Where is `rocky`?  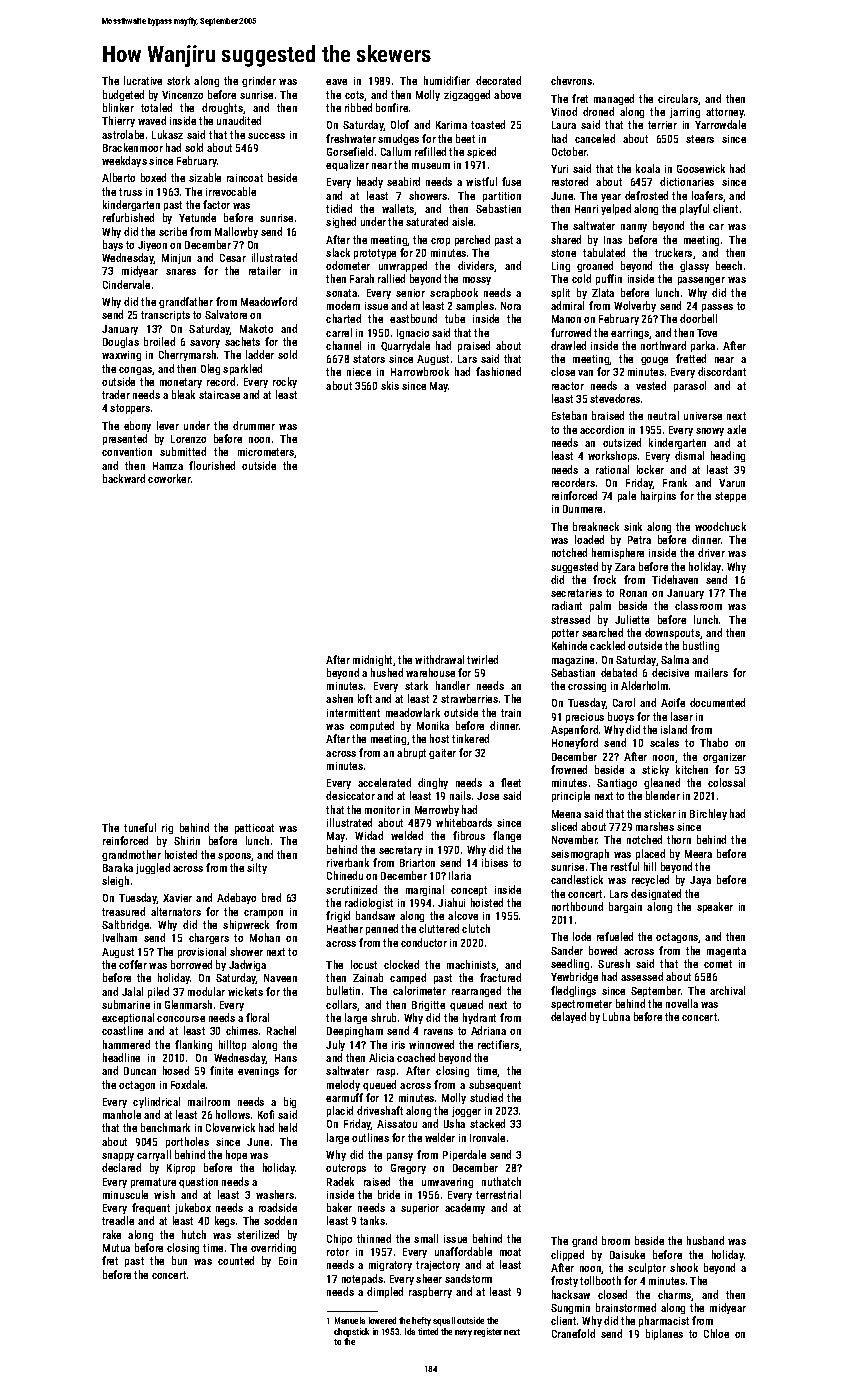
rocky is located at coordinates (285, 382).
